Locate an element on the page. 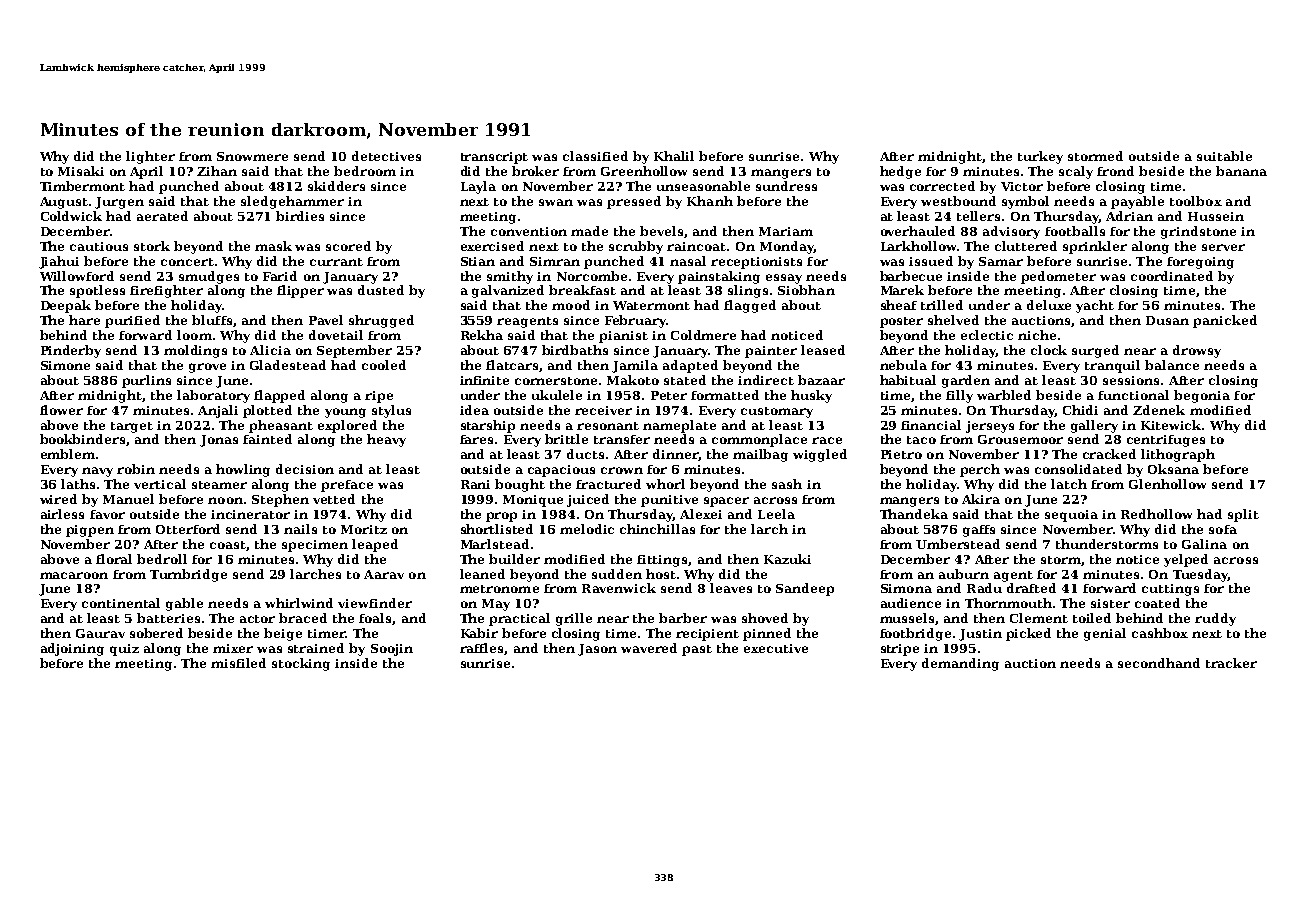 The height and width of the image is (924, 1308). Khalil is located at coordinates (674, 156).
